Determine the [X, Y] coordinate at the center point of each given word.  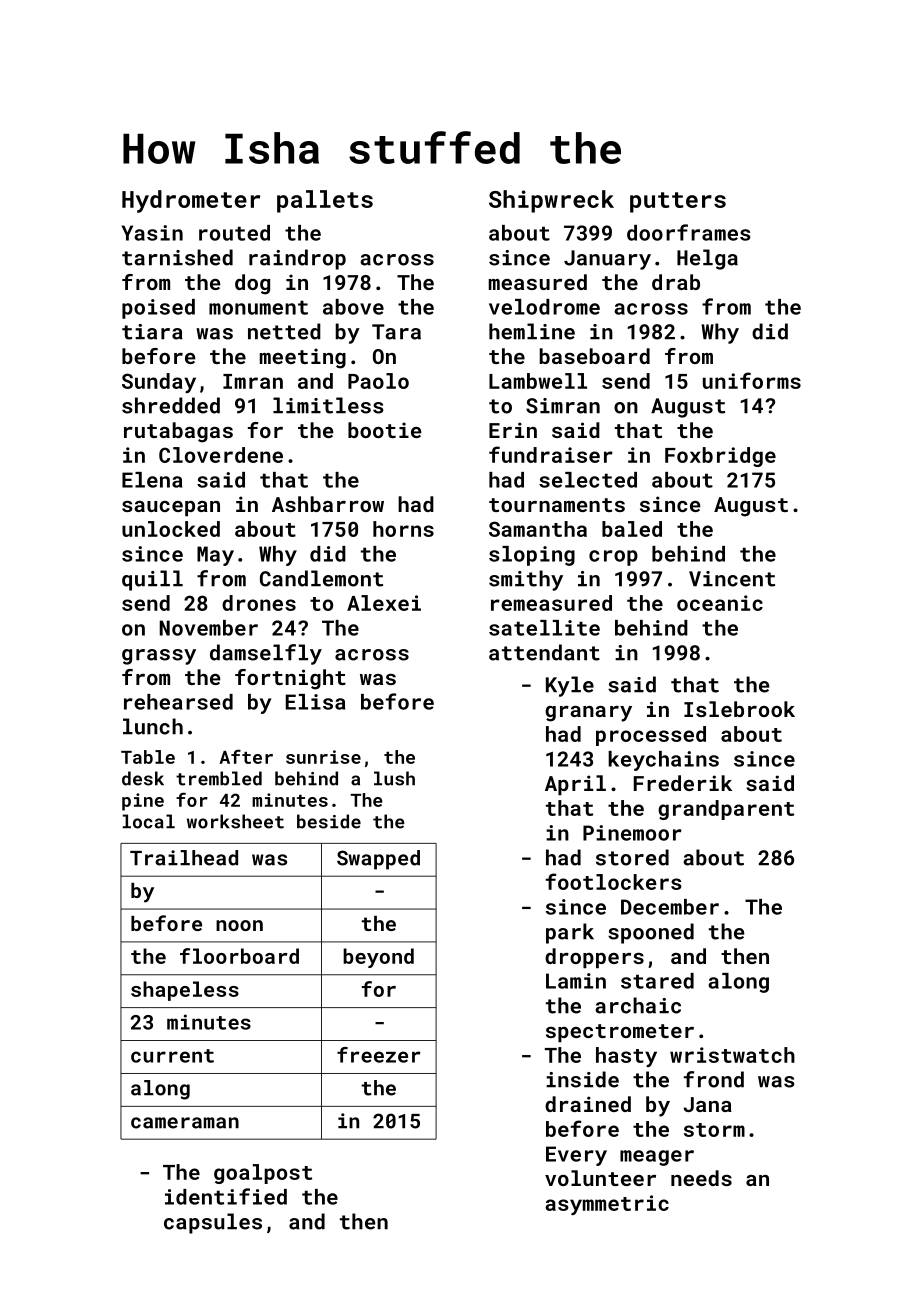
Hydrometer [191, 201]
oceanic [720, 603]
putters [678, 202]
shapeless [185, 991]
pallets [325, 201]
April [575, 785]
